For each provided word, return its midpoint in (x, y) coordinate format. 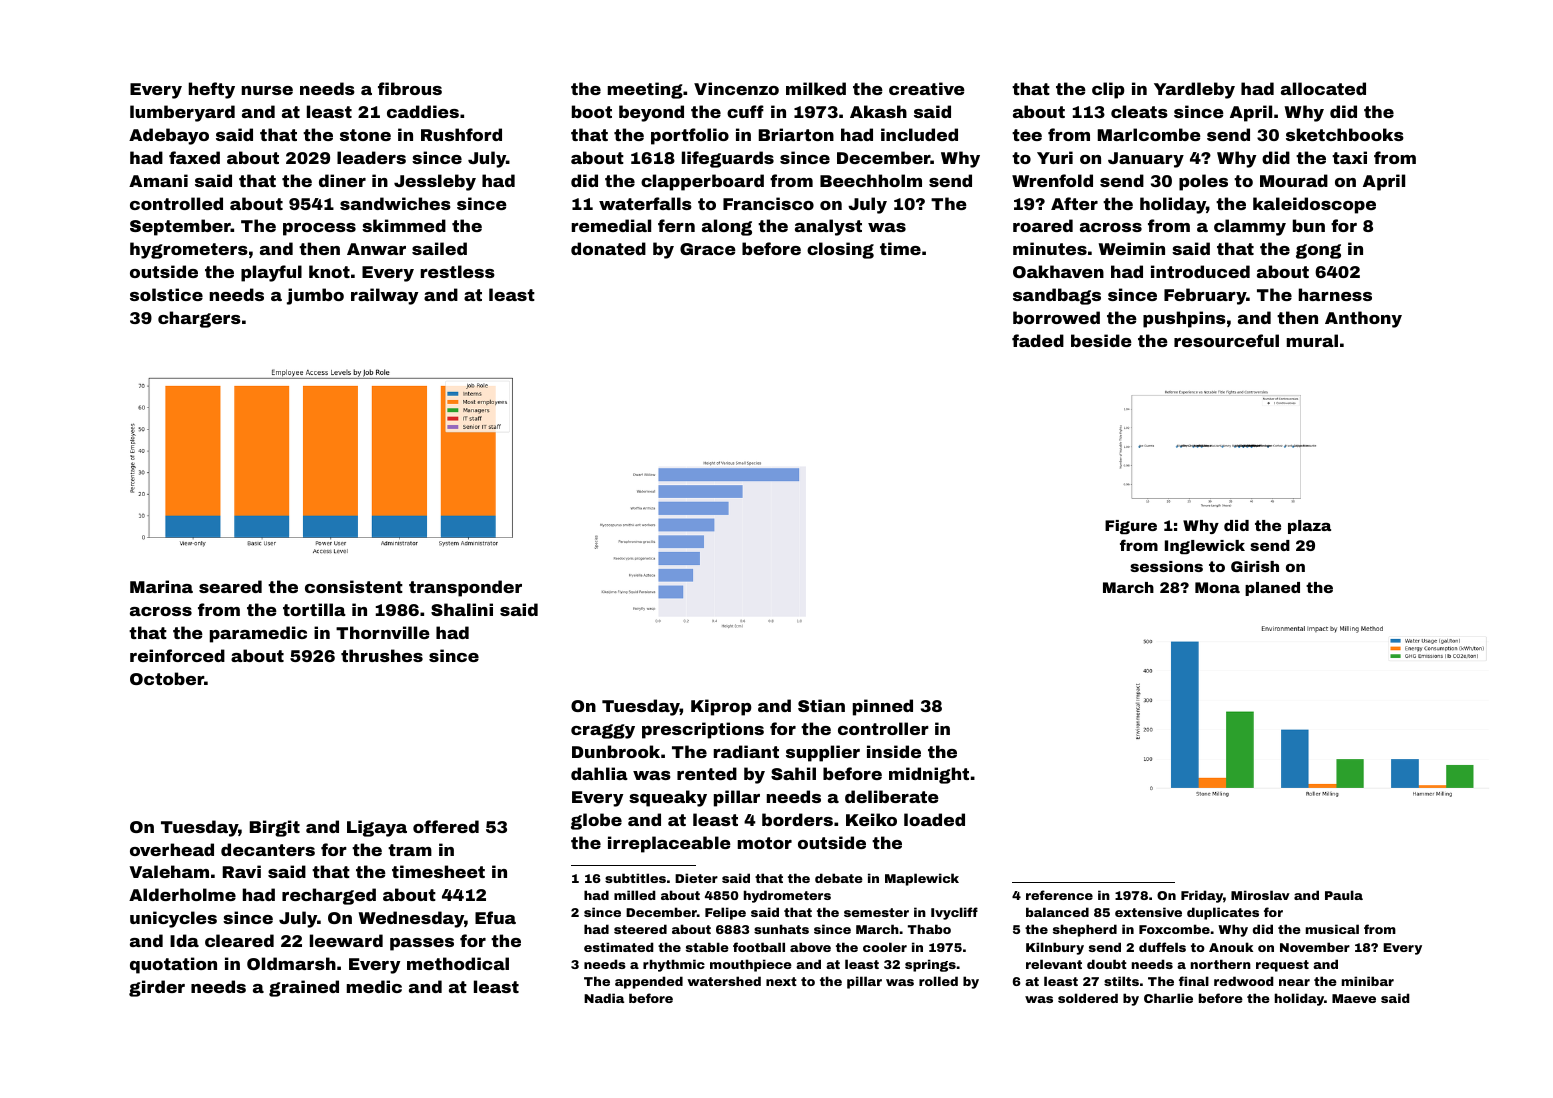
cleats (1139, 111)
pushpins (1184, 319)
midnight (929, 775)
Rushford (461, 134)
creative (927, 88)
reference (1059, 895)
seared (230, 586)
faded (1038, 340)
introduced (1200, 271)
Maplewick (922, 879)
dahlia (599, 773)
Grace (708, 249)
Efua (495, 917)
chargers (199, 319)
